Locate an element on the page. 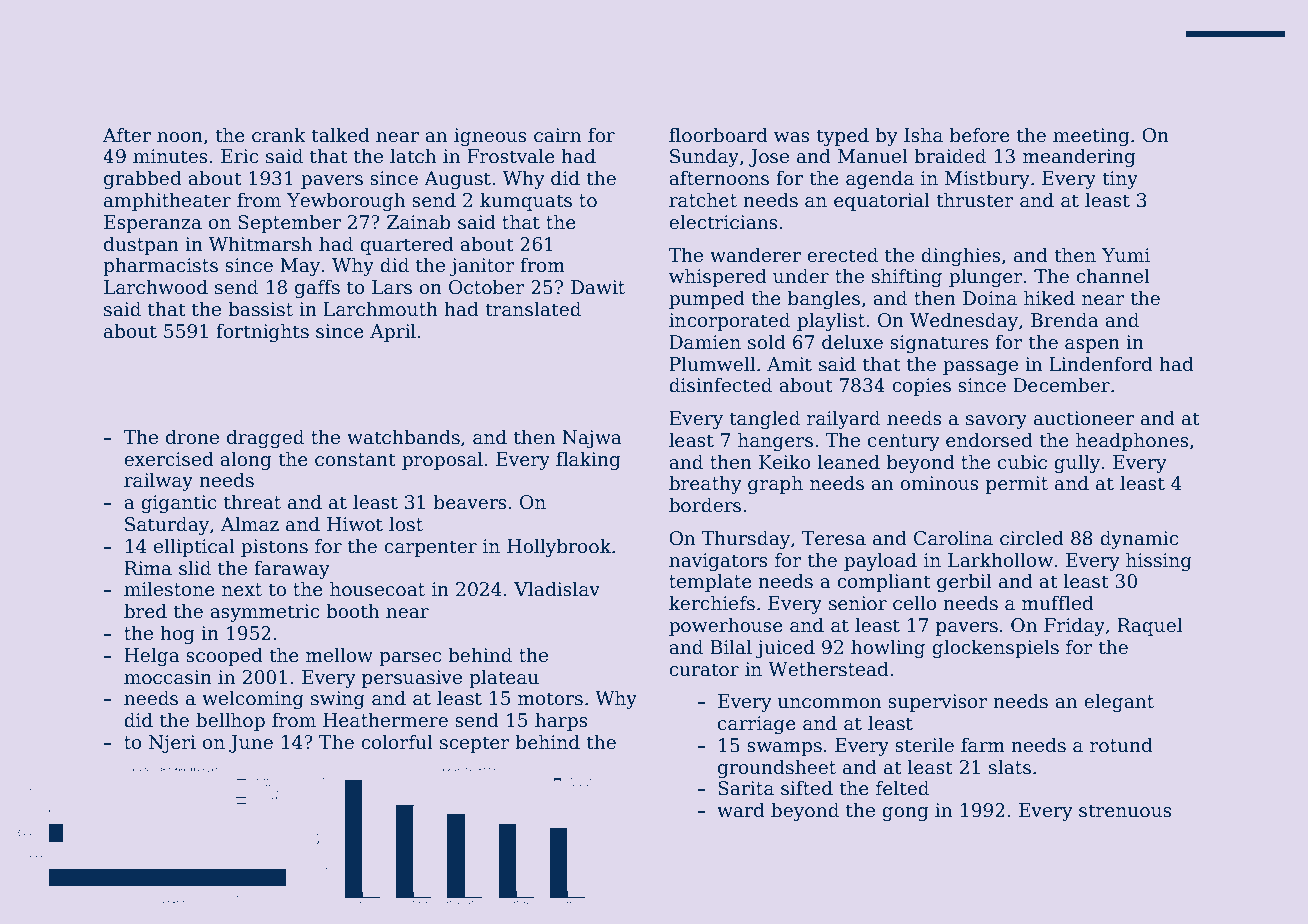 The image size is (1308, 924). was is located at coordinates (792, 137).
